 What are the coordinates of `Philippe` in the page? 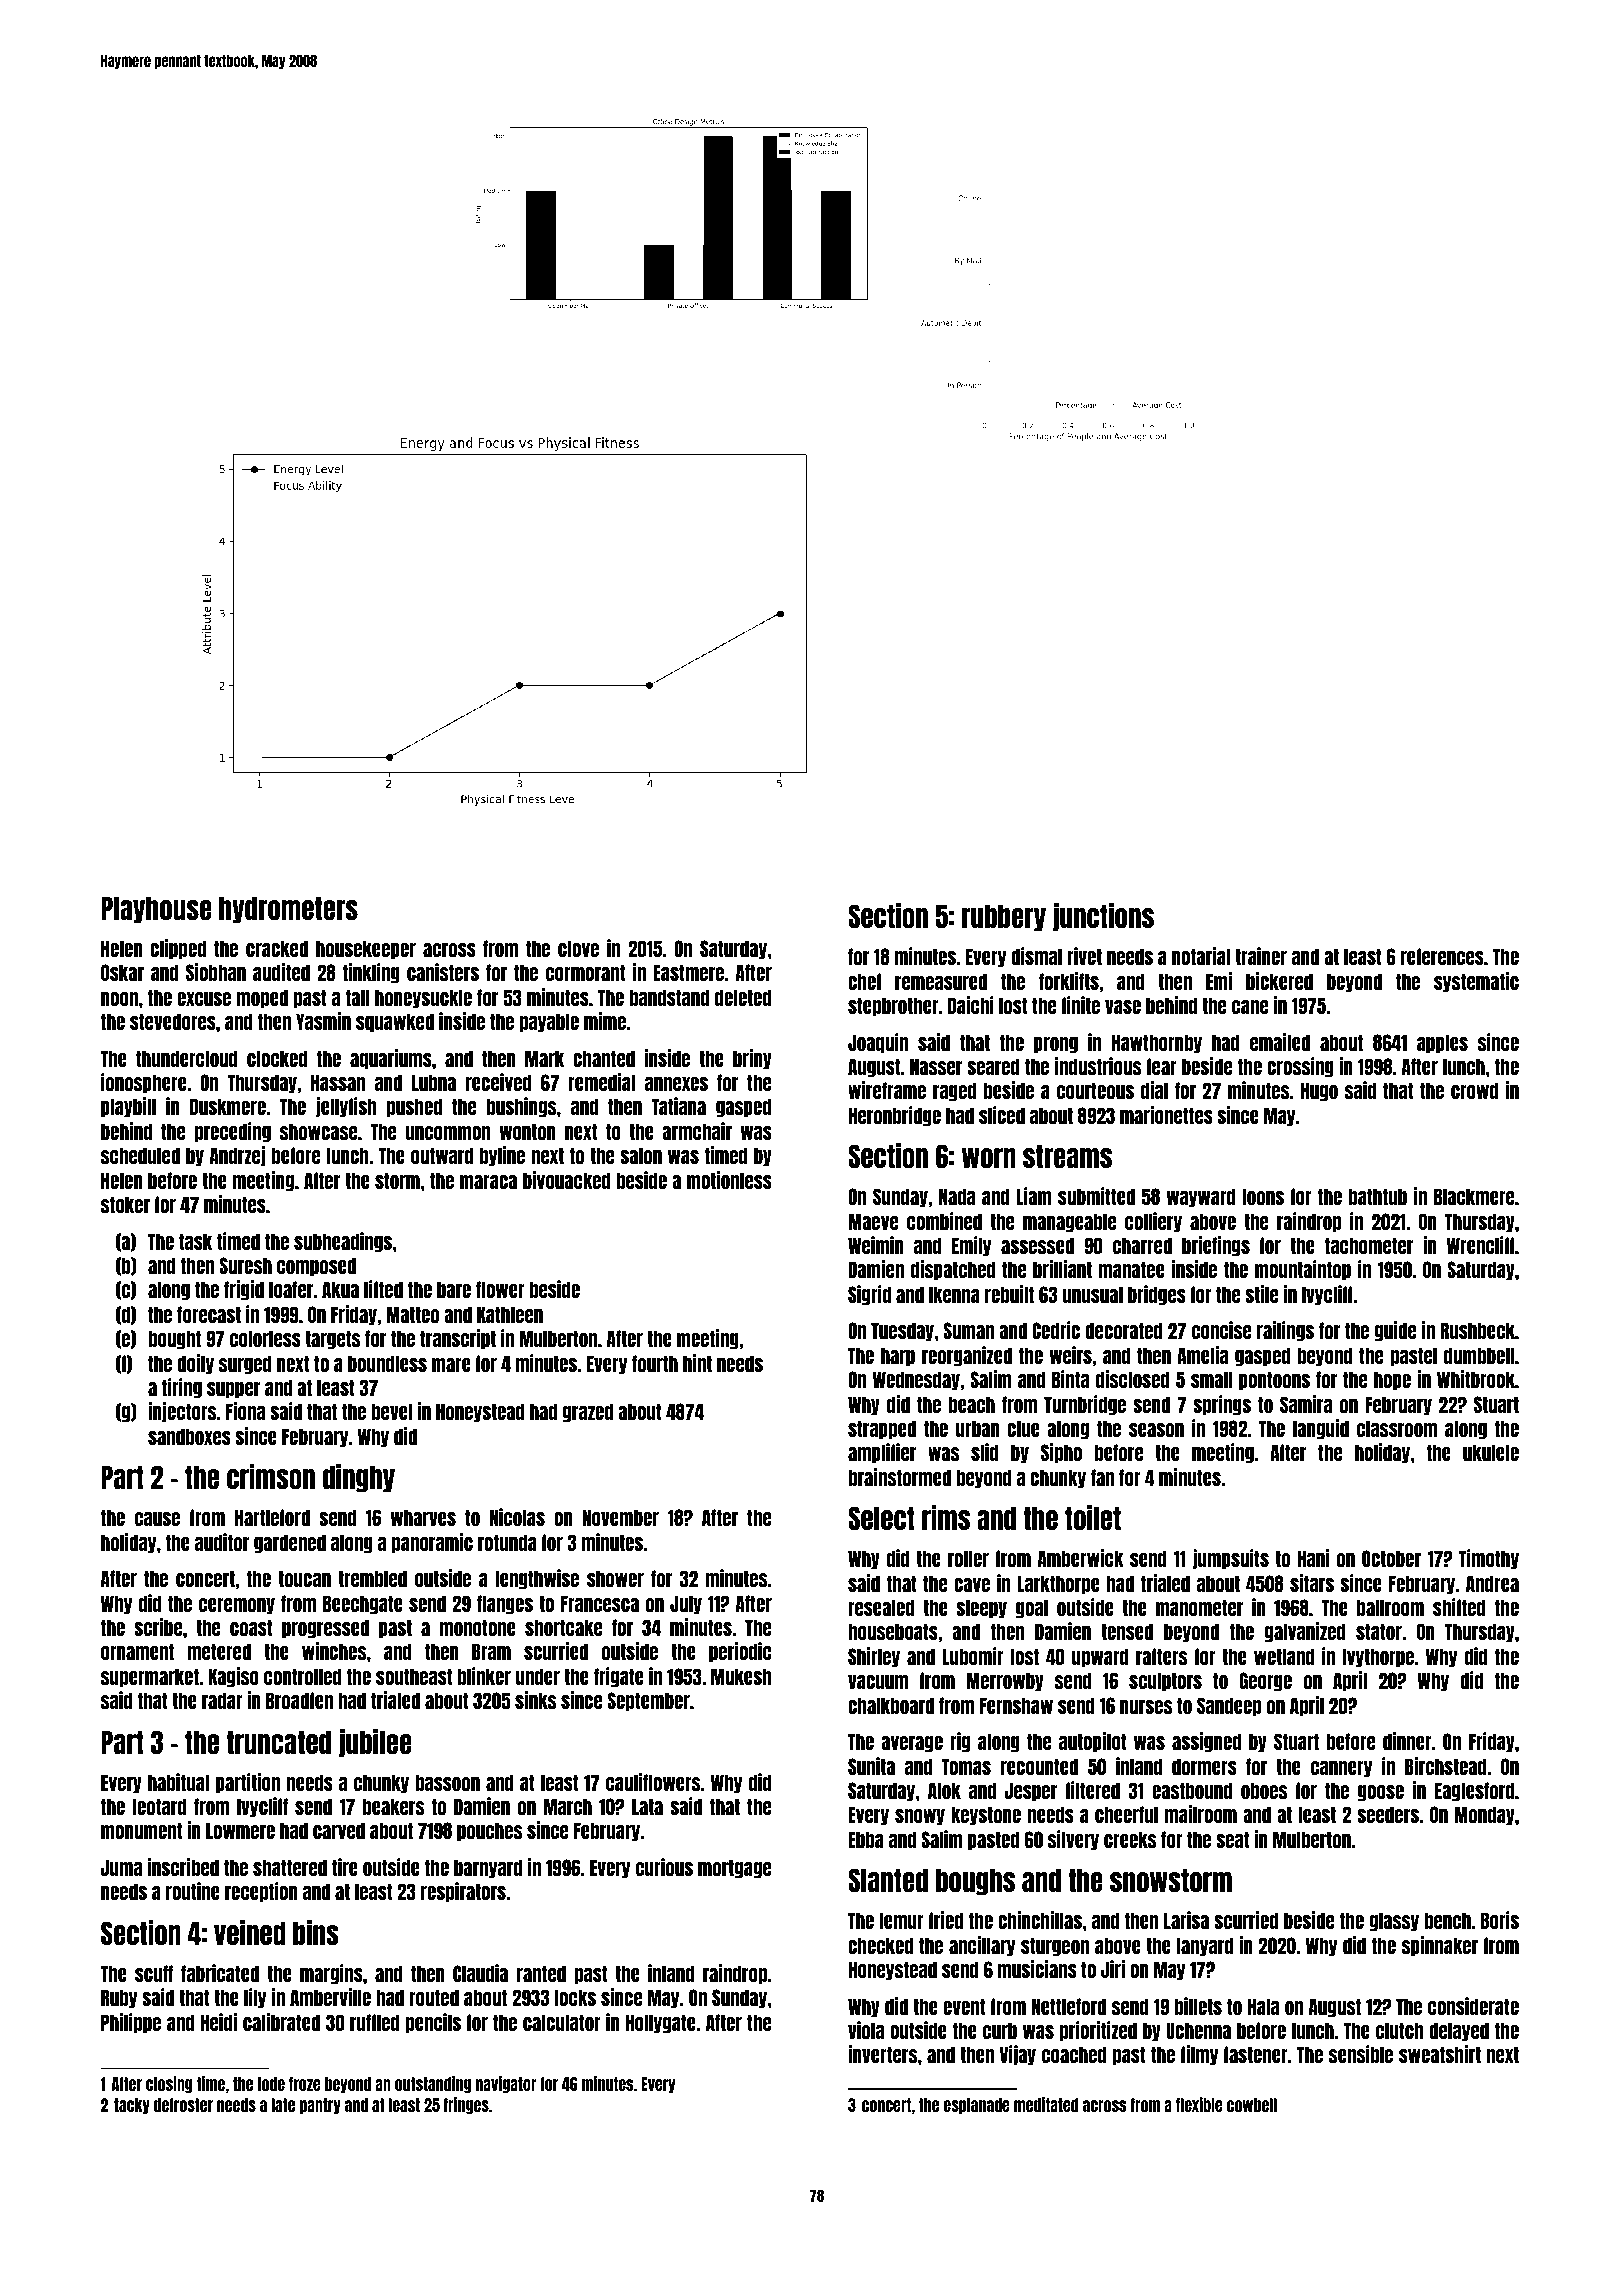 It's located at (131, 2023).
